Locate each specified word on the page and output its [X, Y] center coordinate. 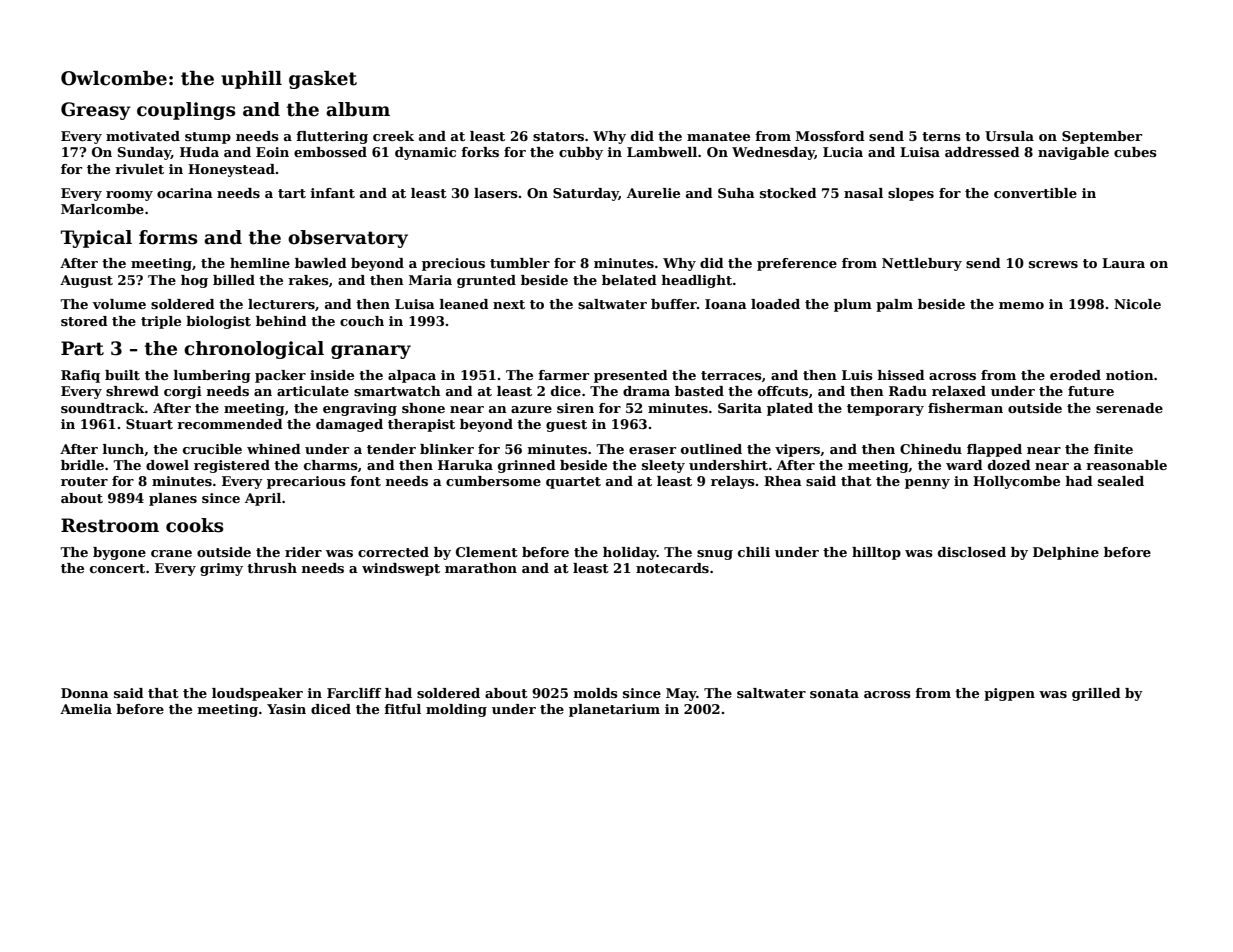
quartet [573, 483]
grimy [221, 569]
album [358, 109]
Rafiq [80, 376]
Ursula [1009, 136]
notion [1130, 375]
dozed [1009, 465]
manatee [718, 136]
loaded [775, 304]
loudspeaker [257, 694]
